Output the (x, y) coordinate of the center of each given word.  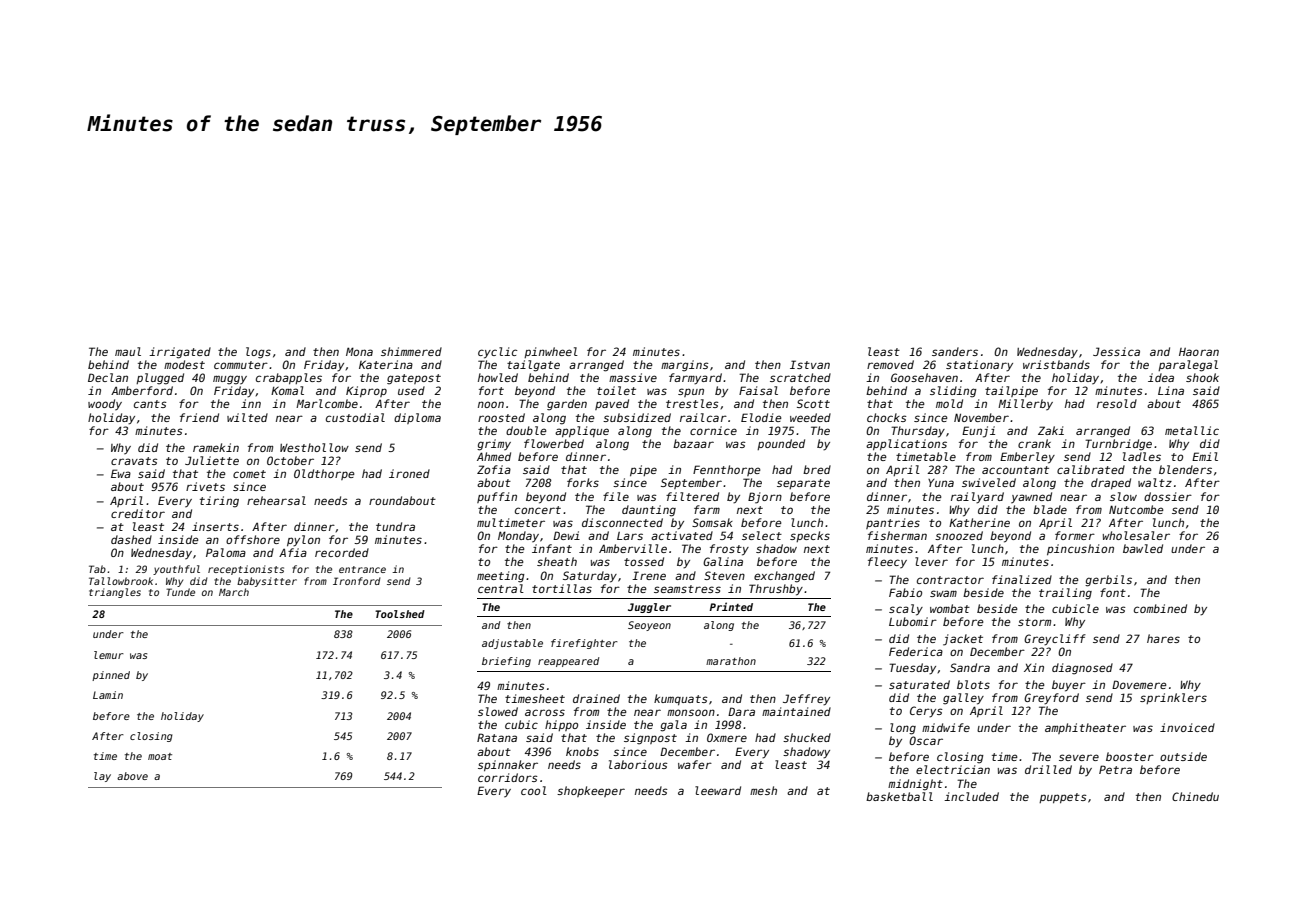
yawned (1031, 497)
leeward (718, 790)
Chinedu (1195, 796)
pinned (111, 676)
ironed (409, 473)
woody (105, 404)
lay (102, 777)
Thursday (918, 432)
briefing (506, 662)
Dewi (566, 535)
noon (491, 404)
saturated (919, 684)
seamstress (687, 589)
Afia (293, 552)
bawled (1143, 548)
